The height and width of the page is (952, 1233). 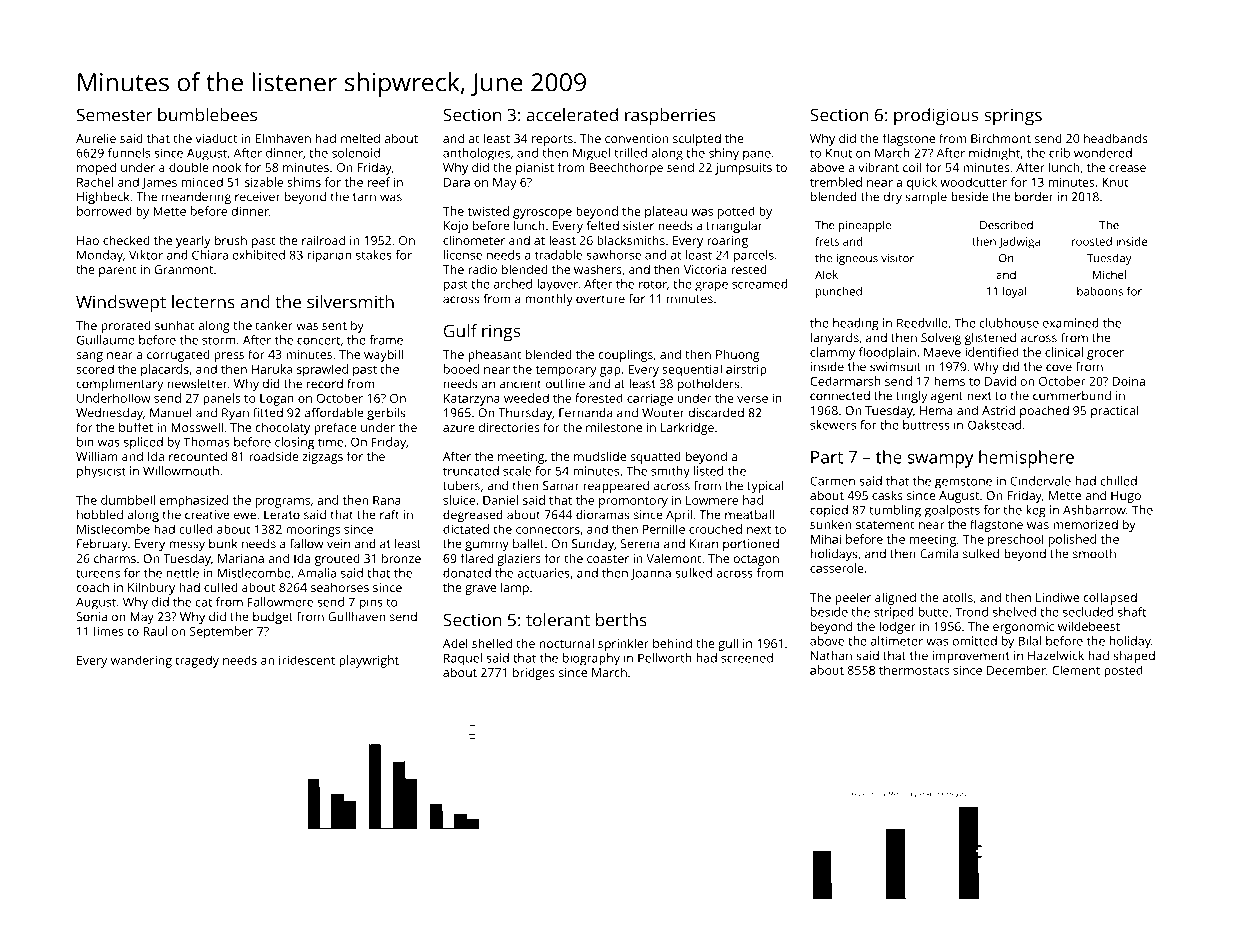 I want to click on Part, so click(x=827, y=457).
